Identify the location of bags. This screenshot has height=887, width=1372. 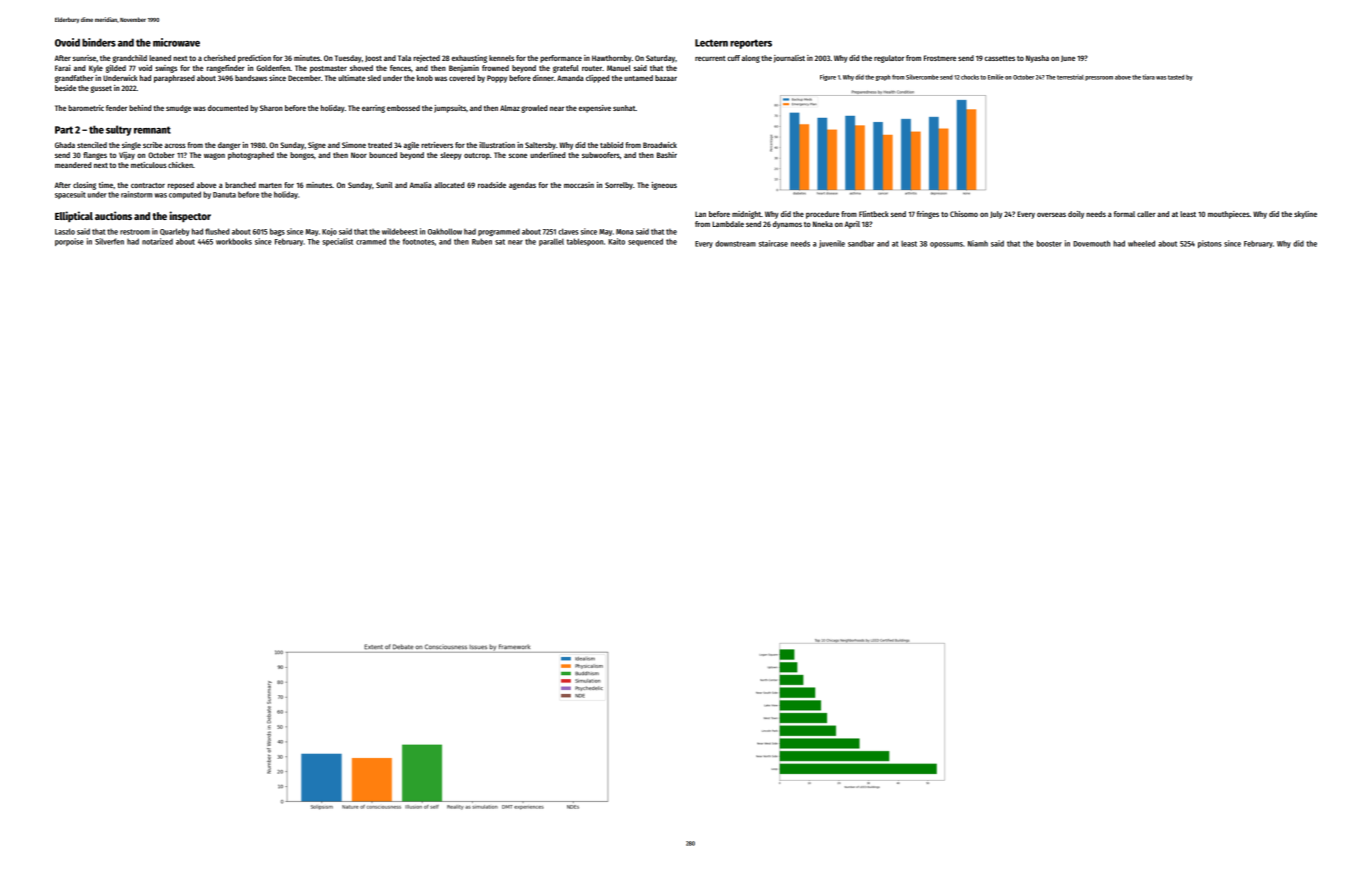
(277, 232).
